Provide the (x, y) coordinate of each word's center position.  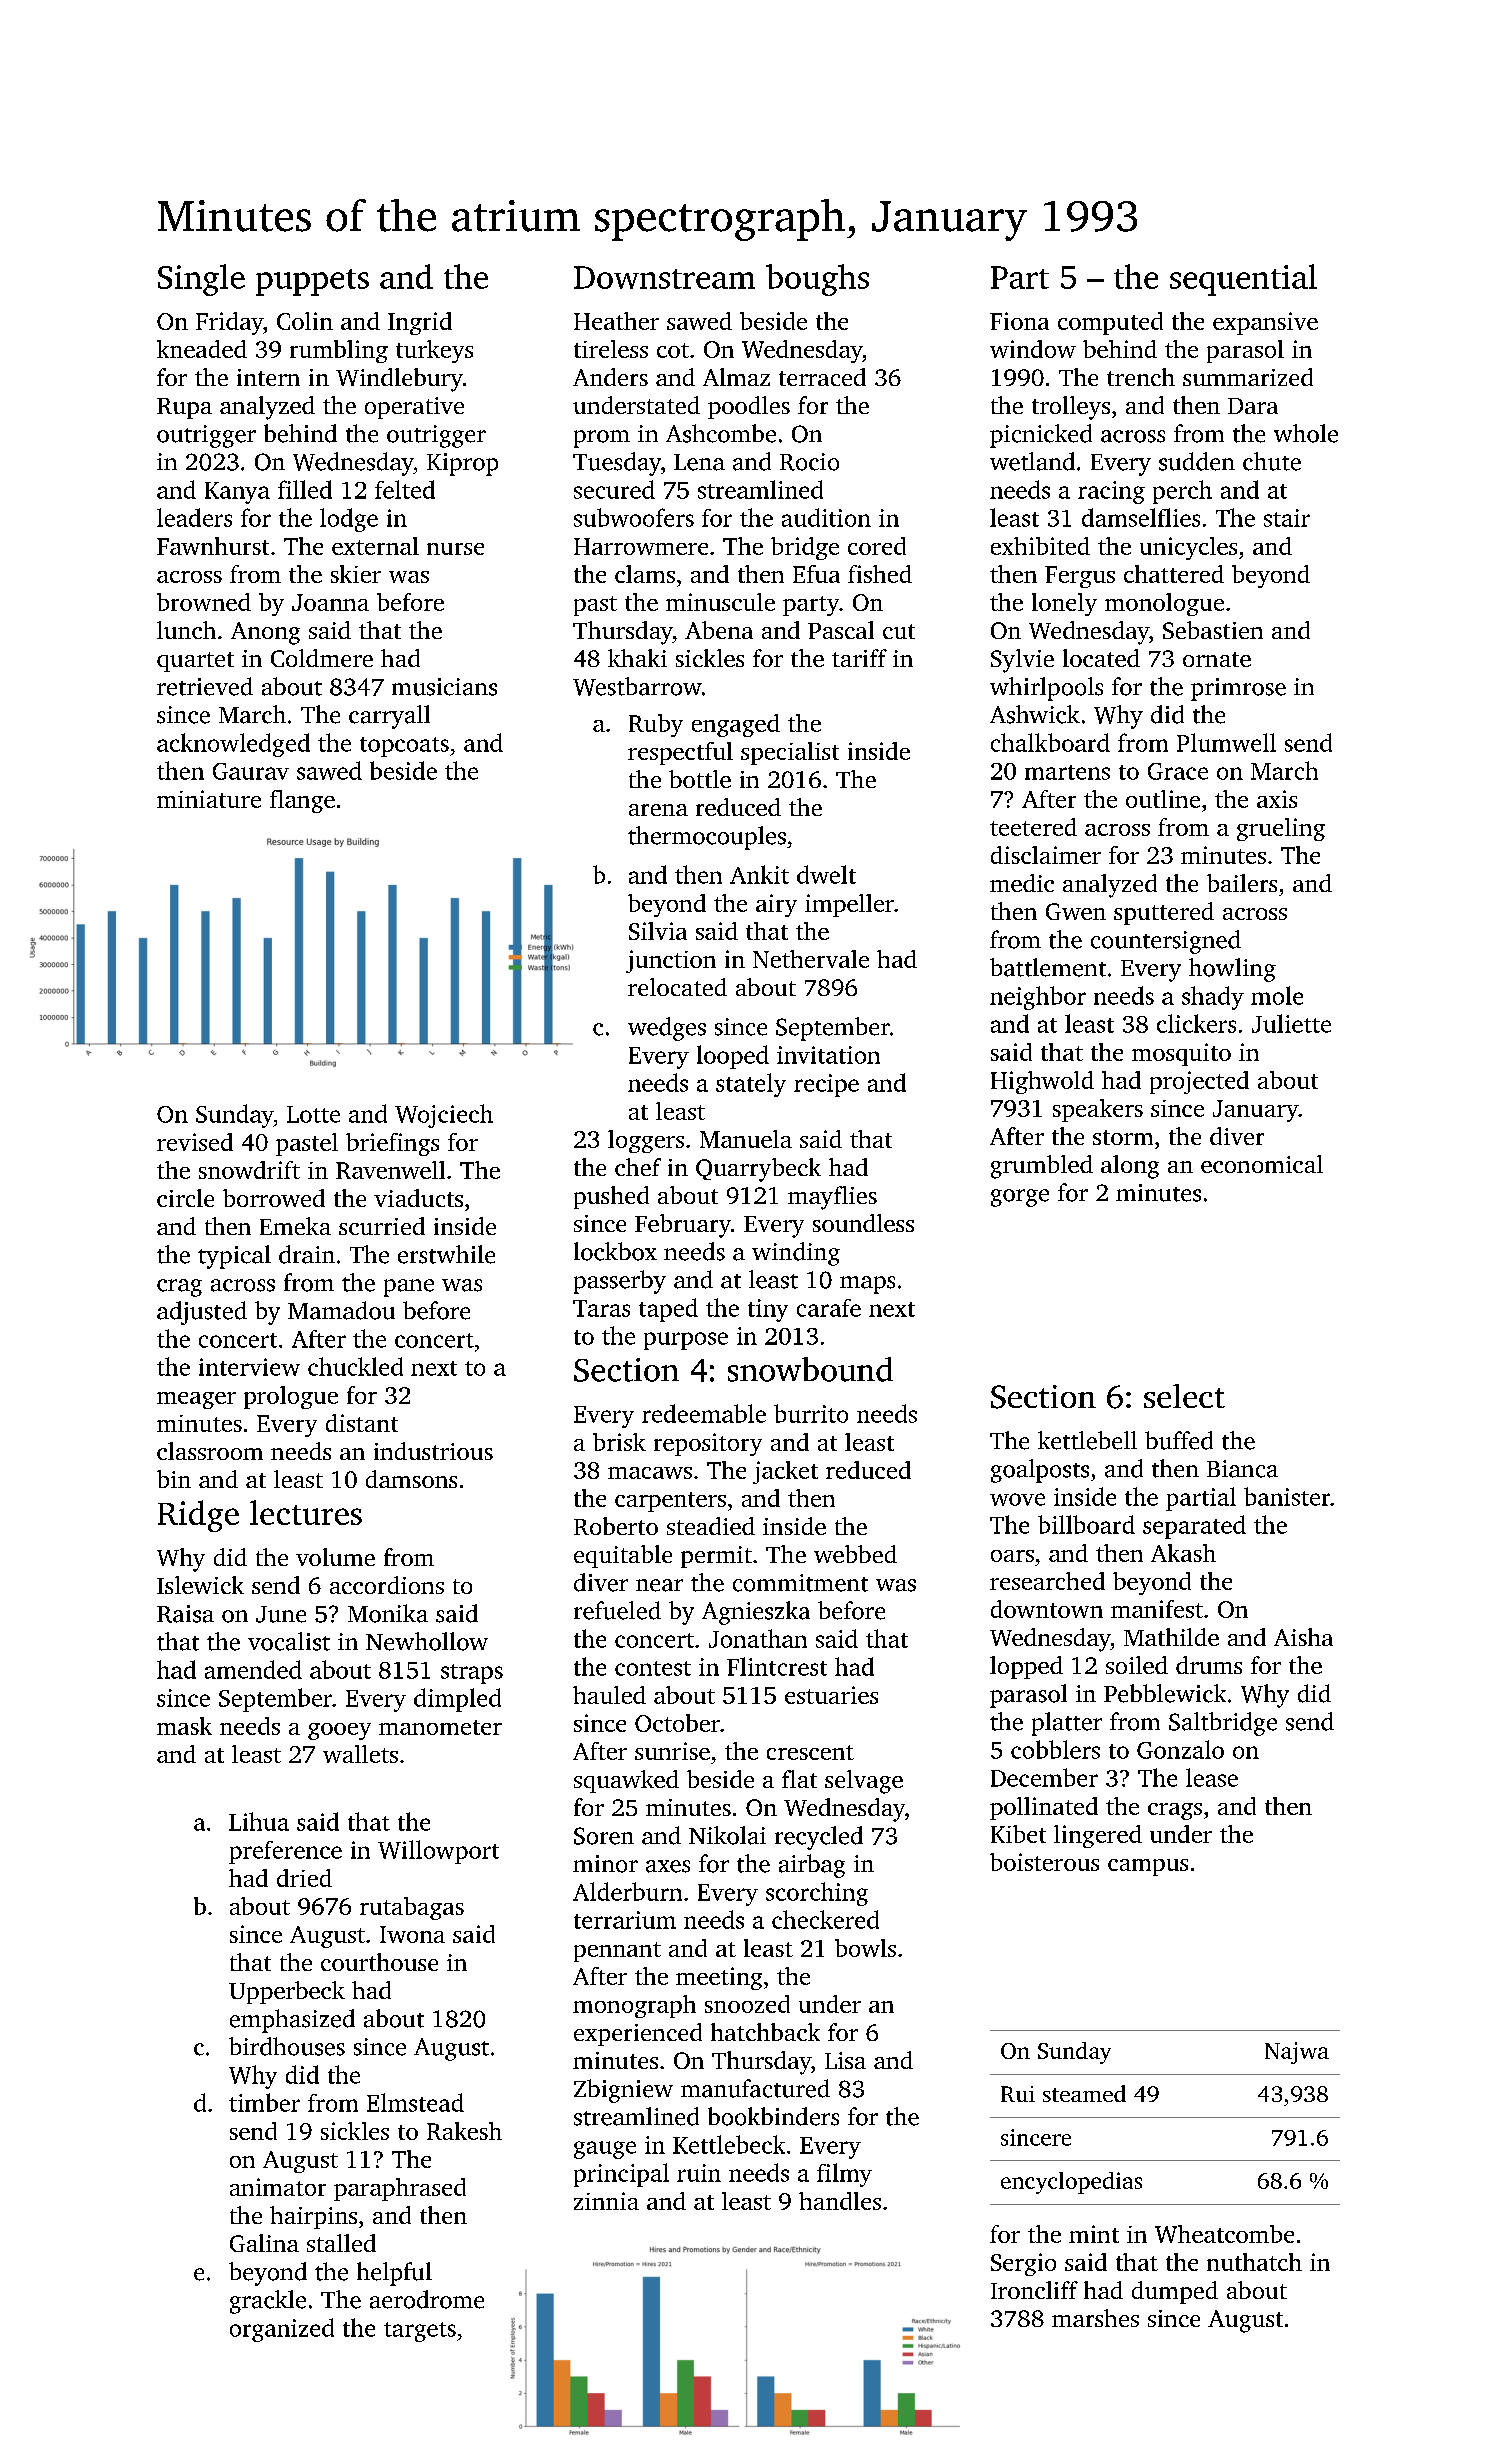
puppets (312, 282)
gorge (1020, 1198)
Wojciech (444, 1116)
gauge (605, 2150)
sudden (1197, 461)
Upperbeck (287, 1992)
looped (733, 1057)
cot (673, 350)
